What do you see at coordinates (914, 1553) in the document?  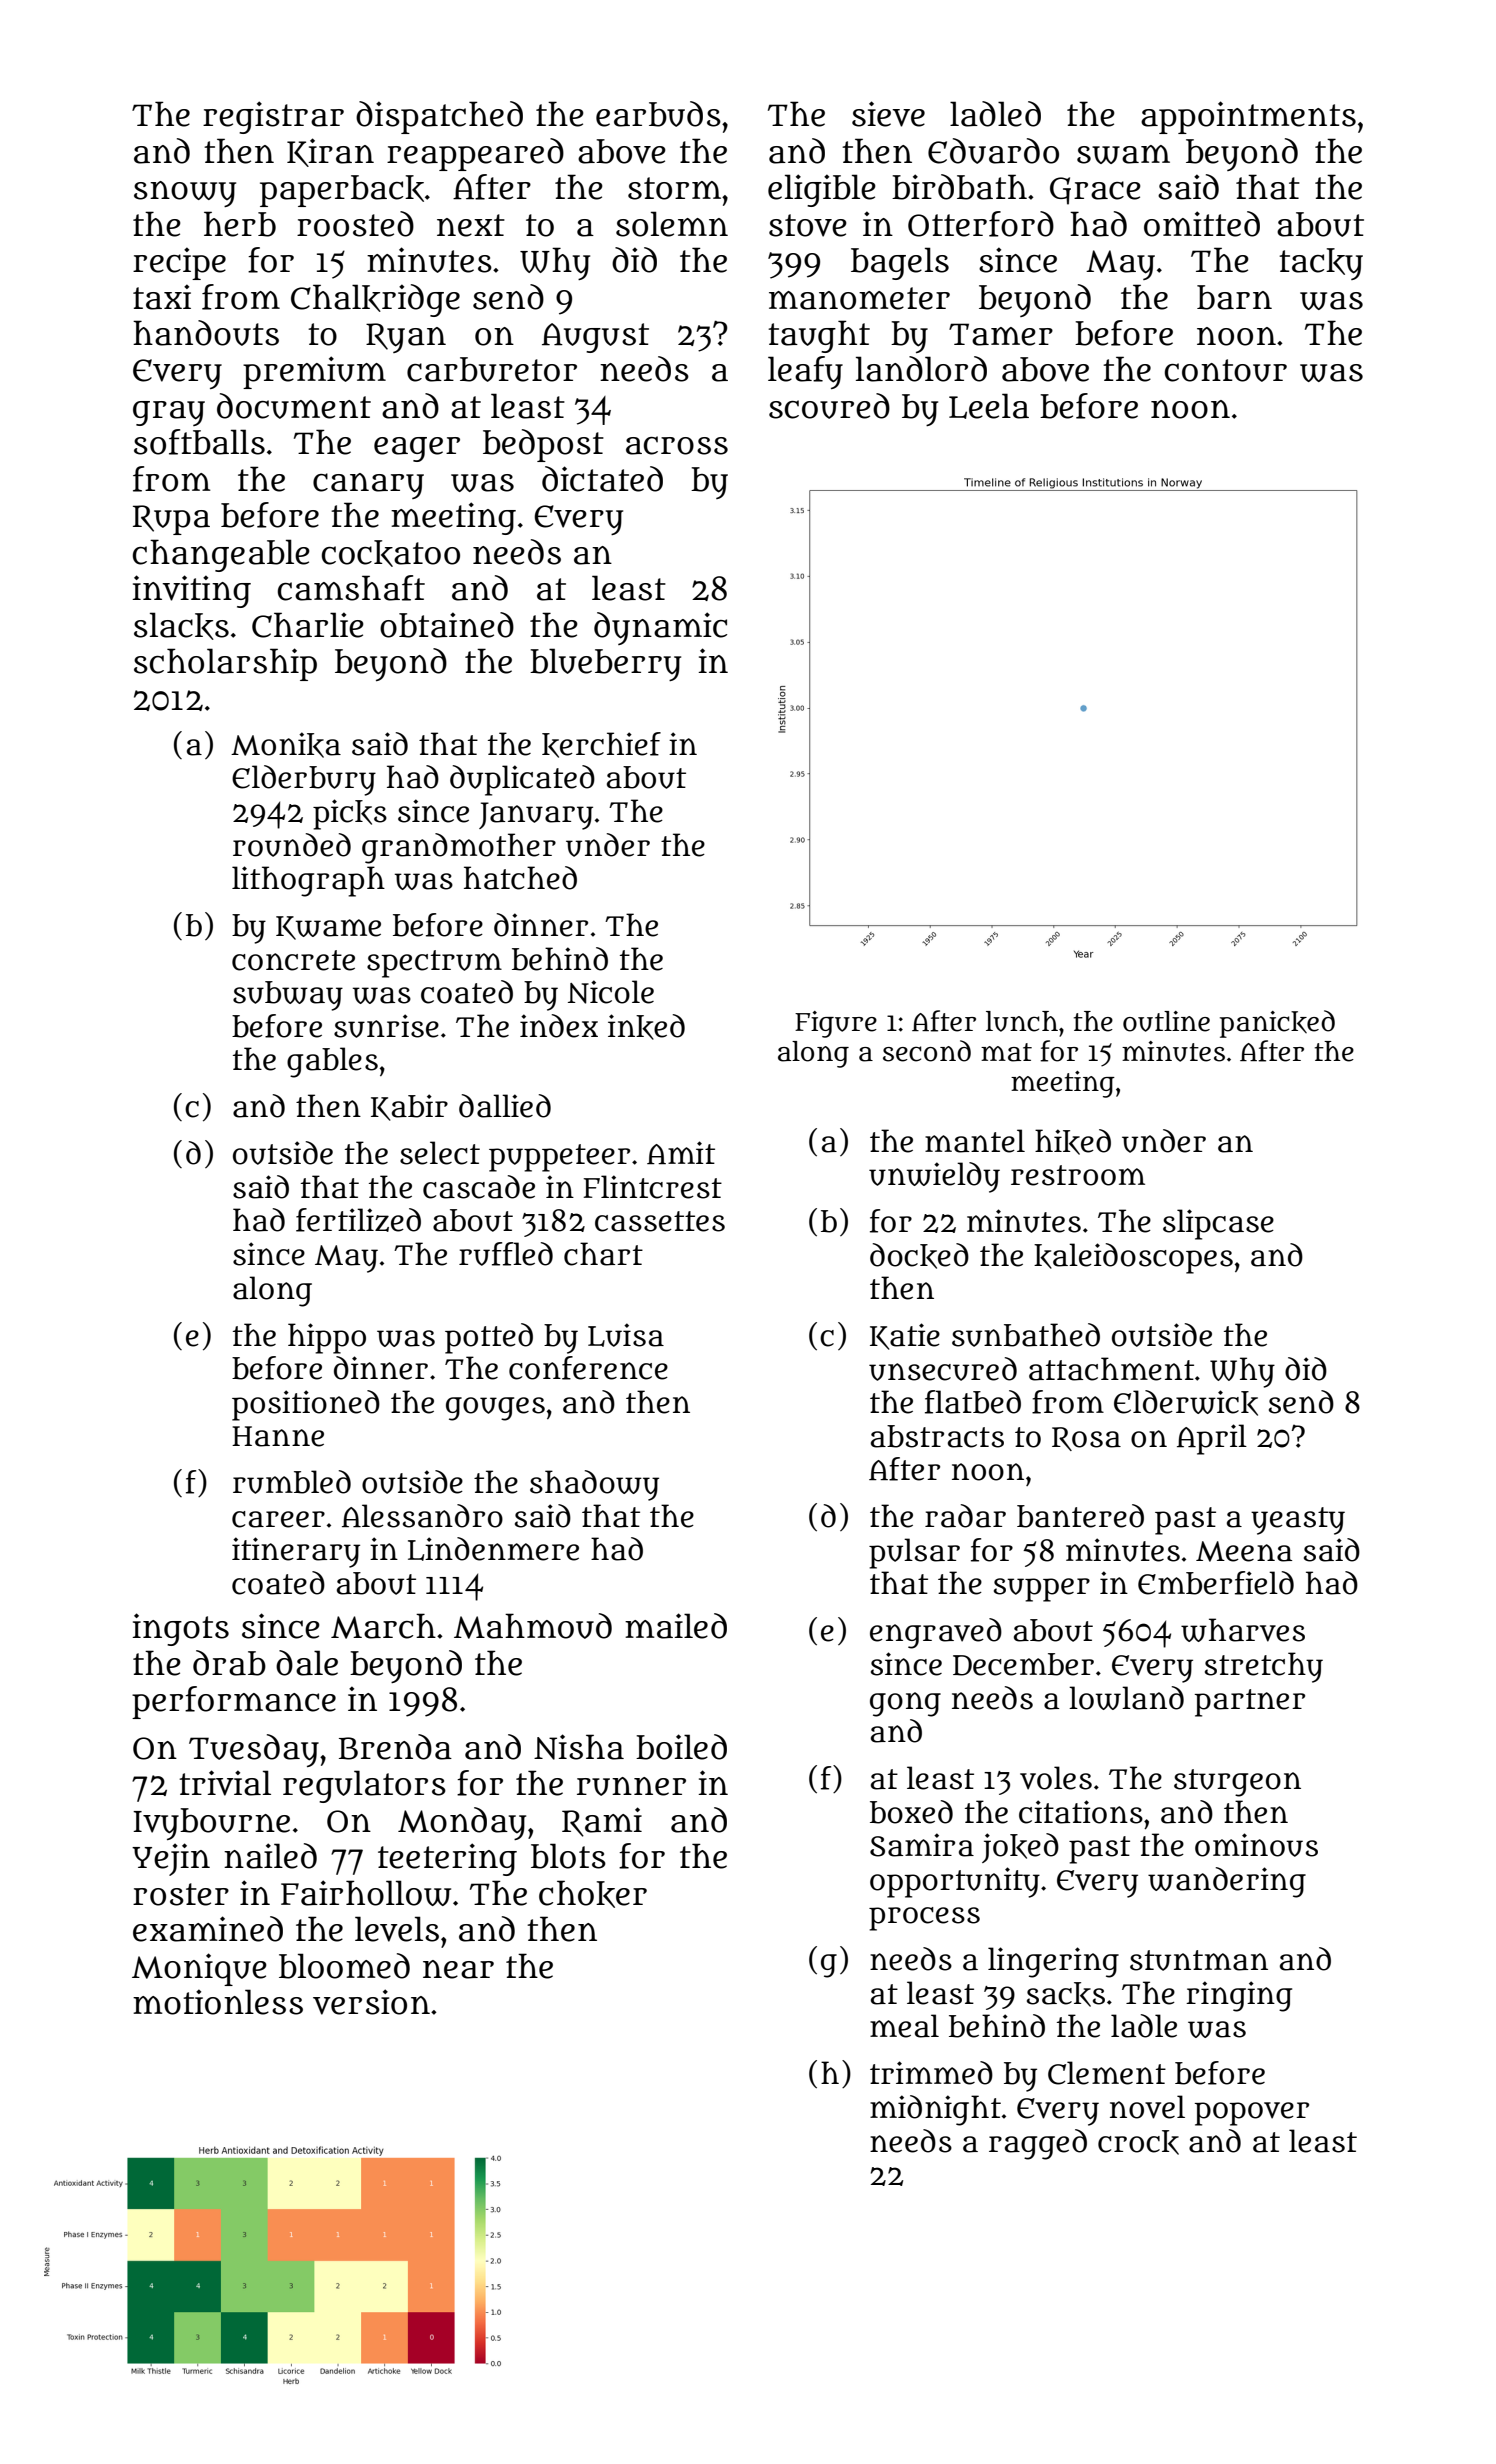 I see `pulsar` at bounding box center [914, 1553].
